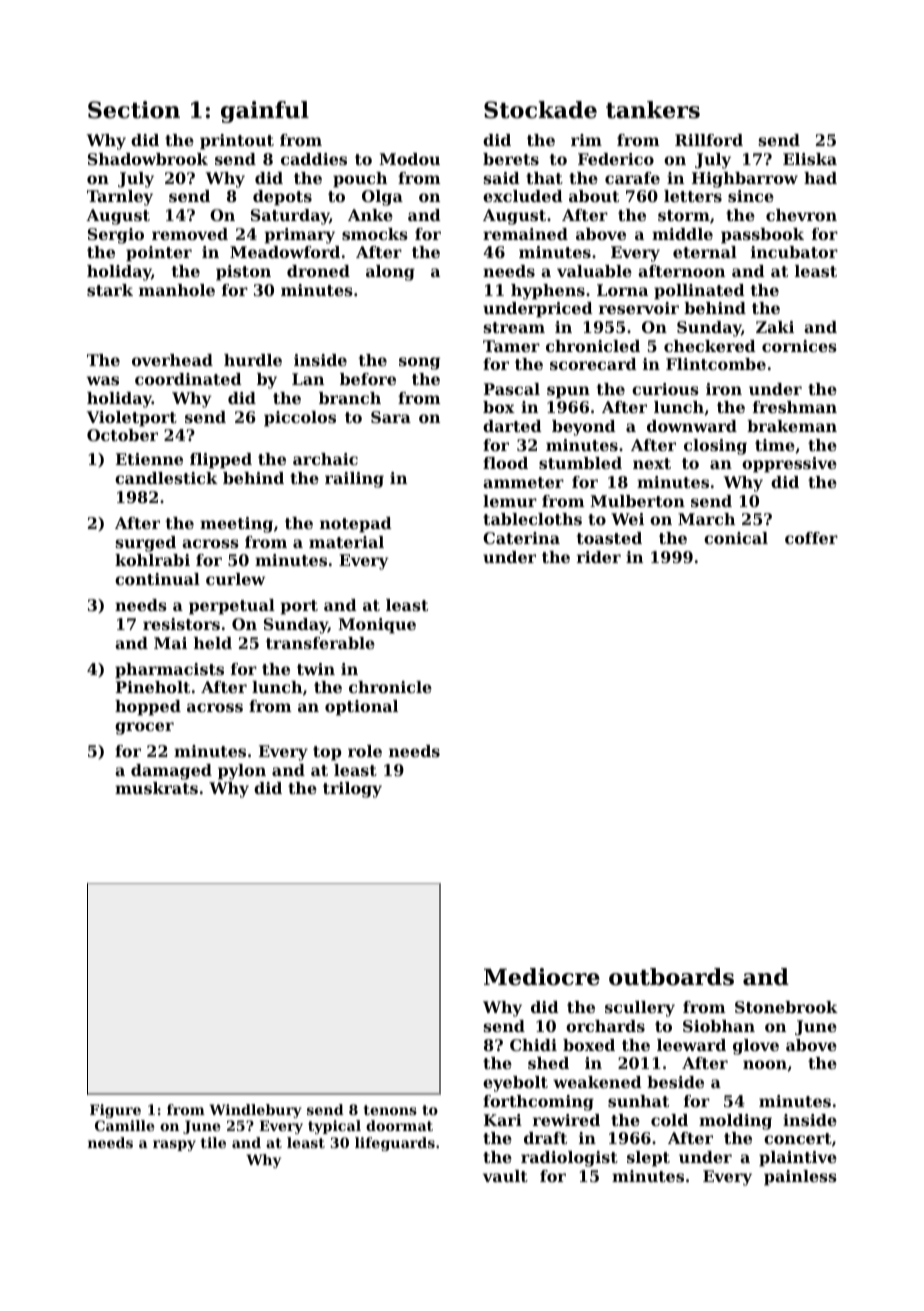 This screenshot has width=924, height=1311. What do you see at coordinates (174, 1145) in the screenshot?
I see `raspy` at bounding box center [174, 1145].
